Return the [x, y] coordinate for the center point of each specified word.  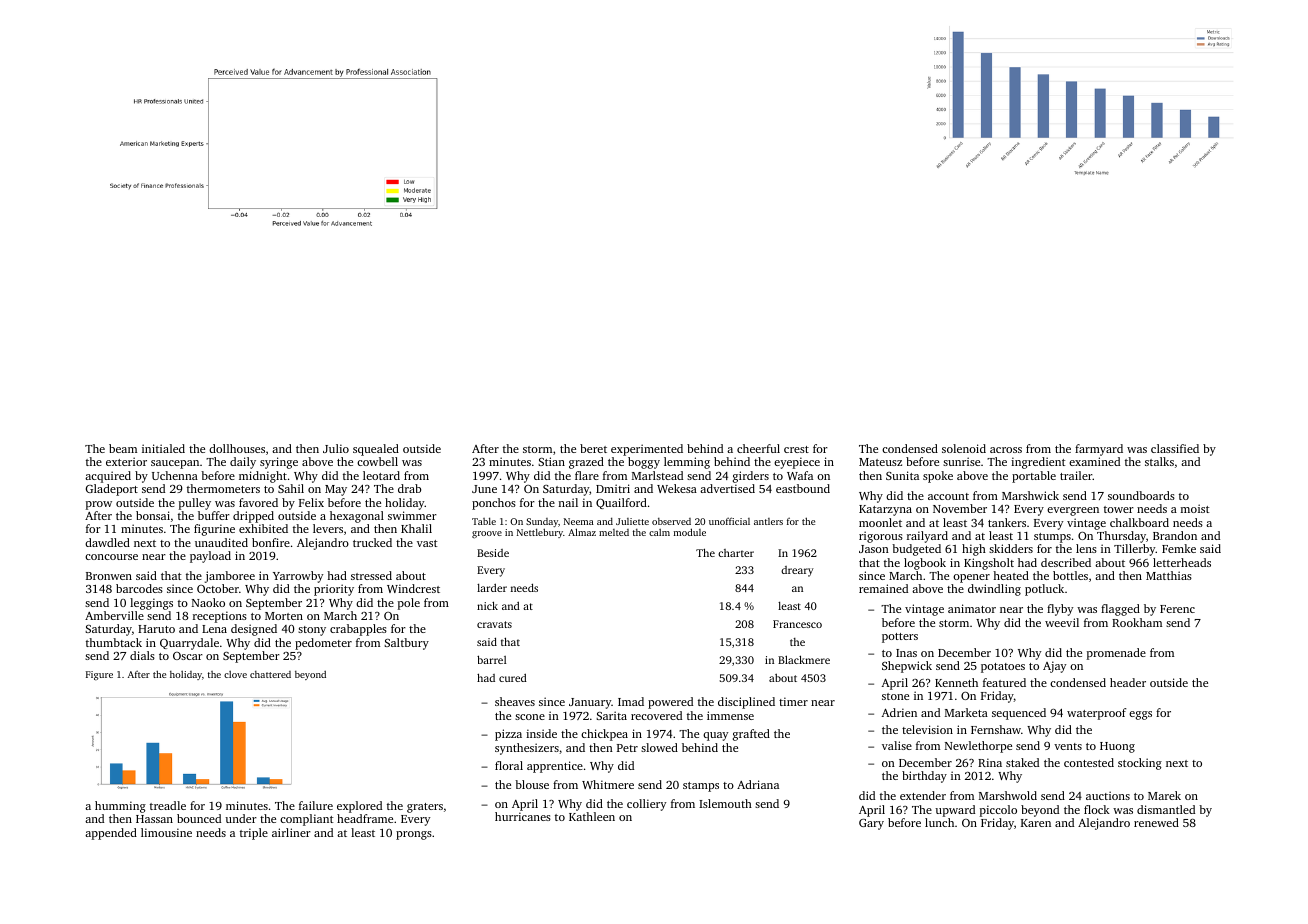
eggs [1140, 715]
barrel [492, 659]
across [1006, 450]
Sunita [902, 475]
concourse [111, 557]
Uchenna [175, 475]
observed [671, 521]
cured [513, 677]
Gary [871, 824]
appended [111, 834]
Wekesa [677, 488]
